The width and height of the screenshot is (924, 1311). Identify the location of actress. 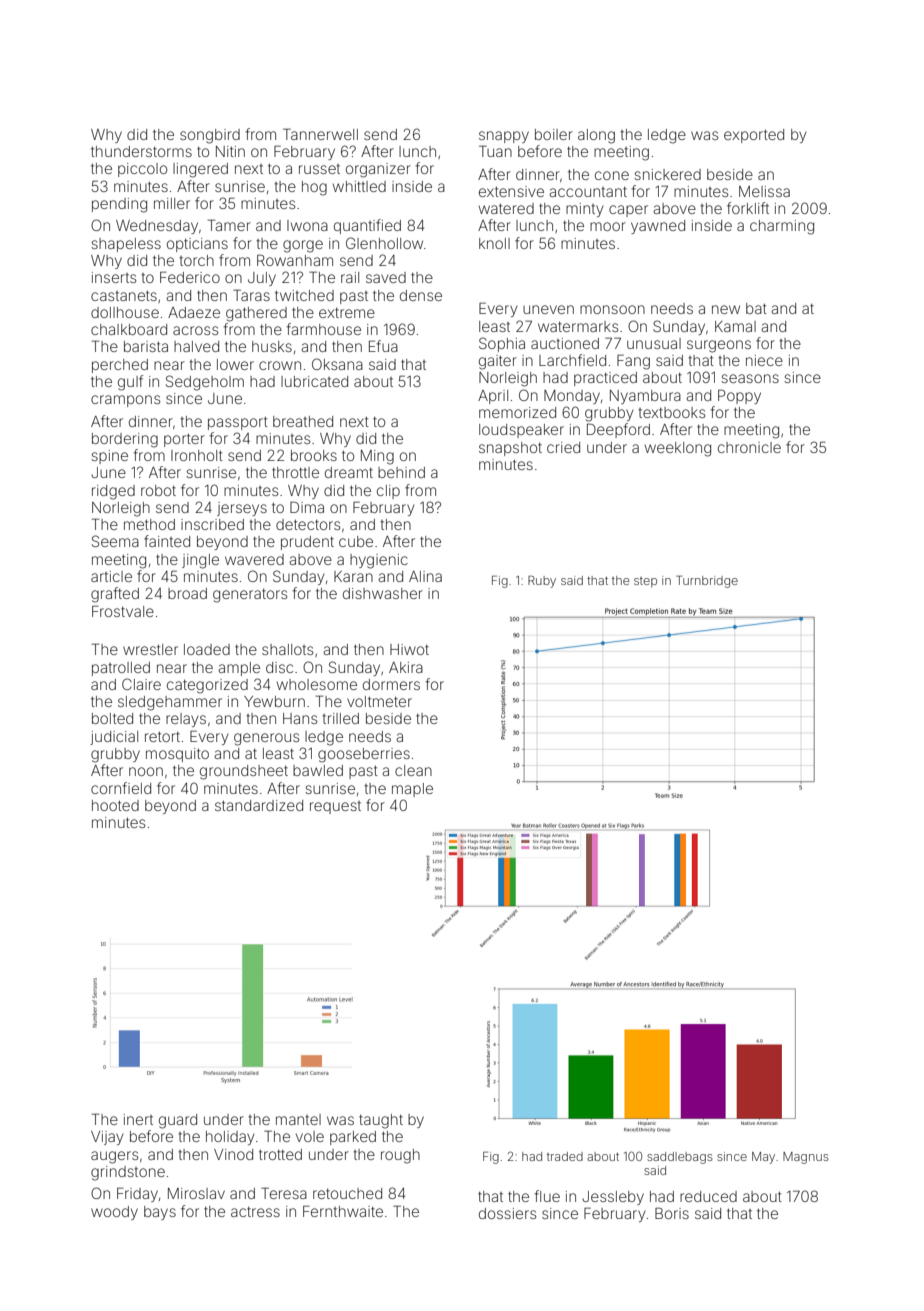
(255, 1211).
